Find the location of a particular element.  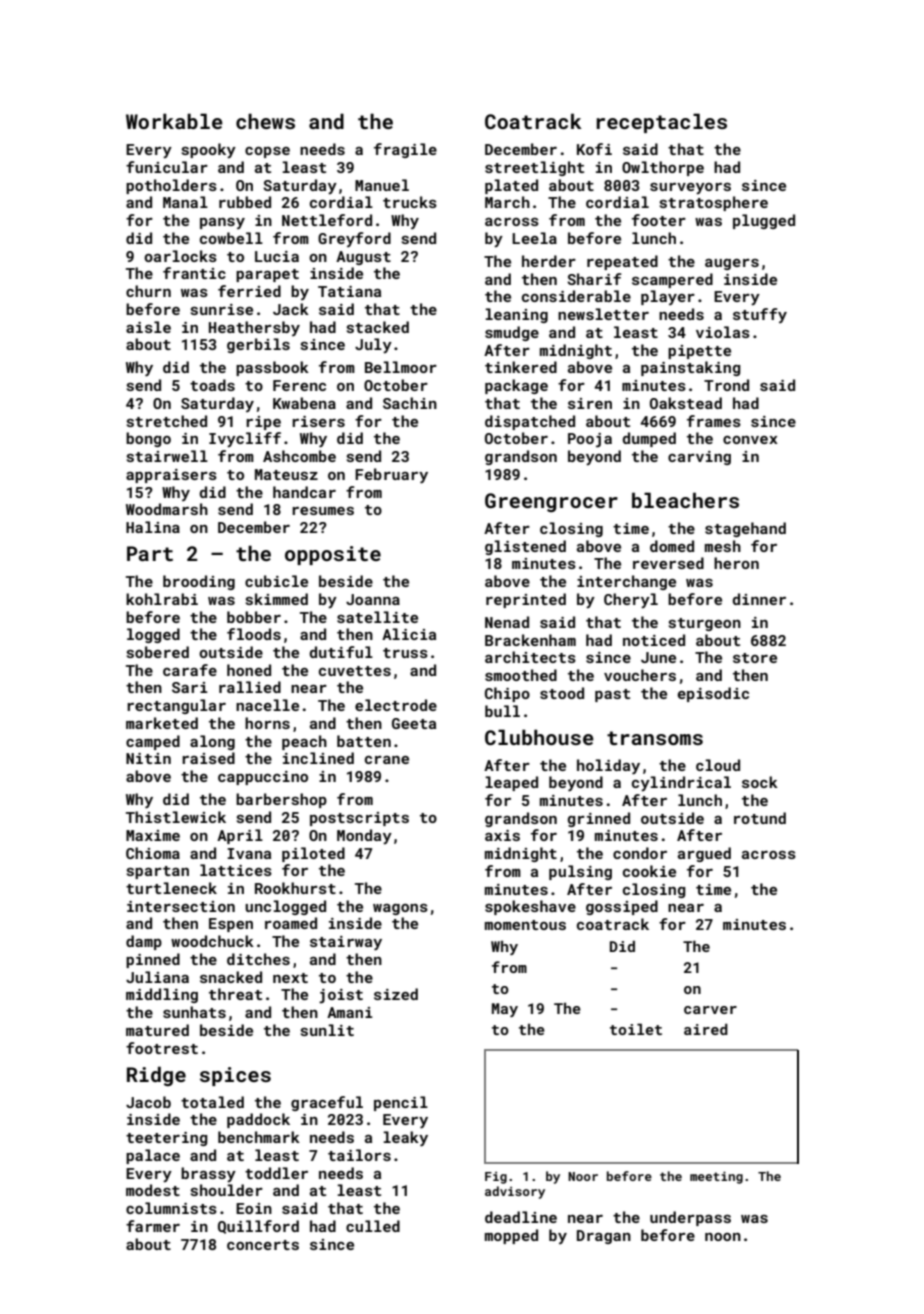

dumped is located at coordinates (649, 439).
